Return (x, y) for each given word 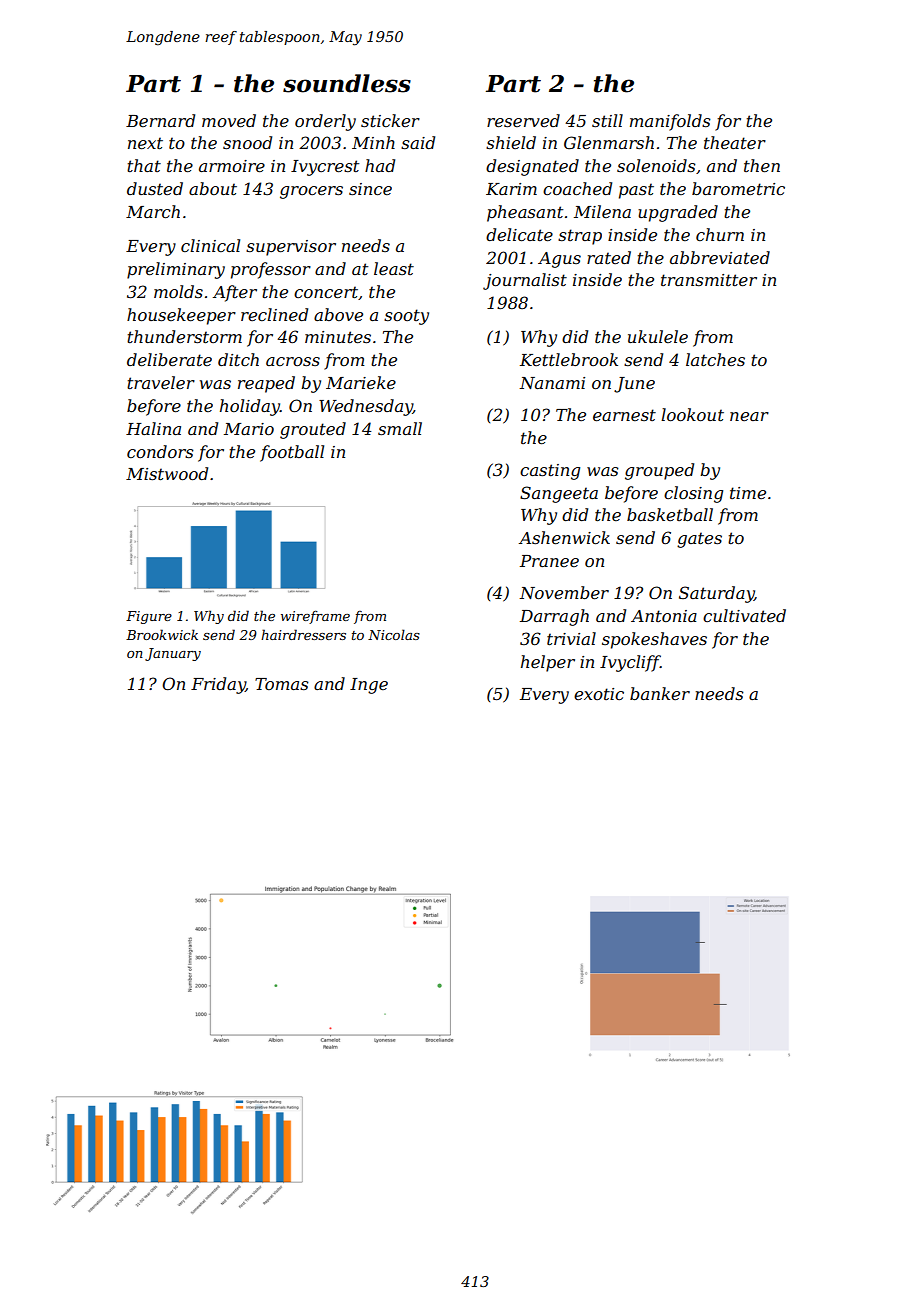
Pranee (549, 561)
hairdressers (303, 634)
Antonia (664, 616)
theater (735, 142)
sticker (390, 120)
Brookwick (162, 634)
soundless (347, 83)
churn (720, 234)
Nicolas (394, 634)
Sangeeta (559, 494)
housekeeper (181, 316)
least (394, 268)
